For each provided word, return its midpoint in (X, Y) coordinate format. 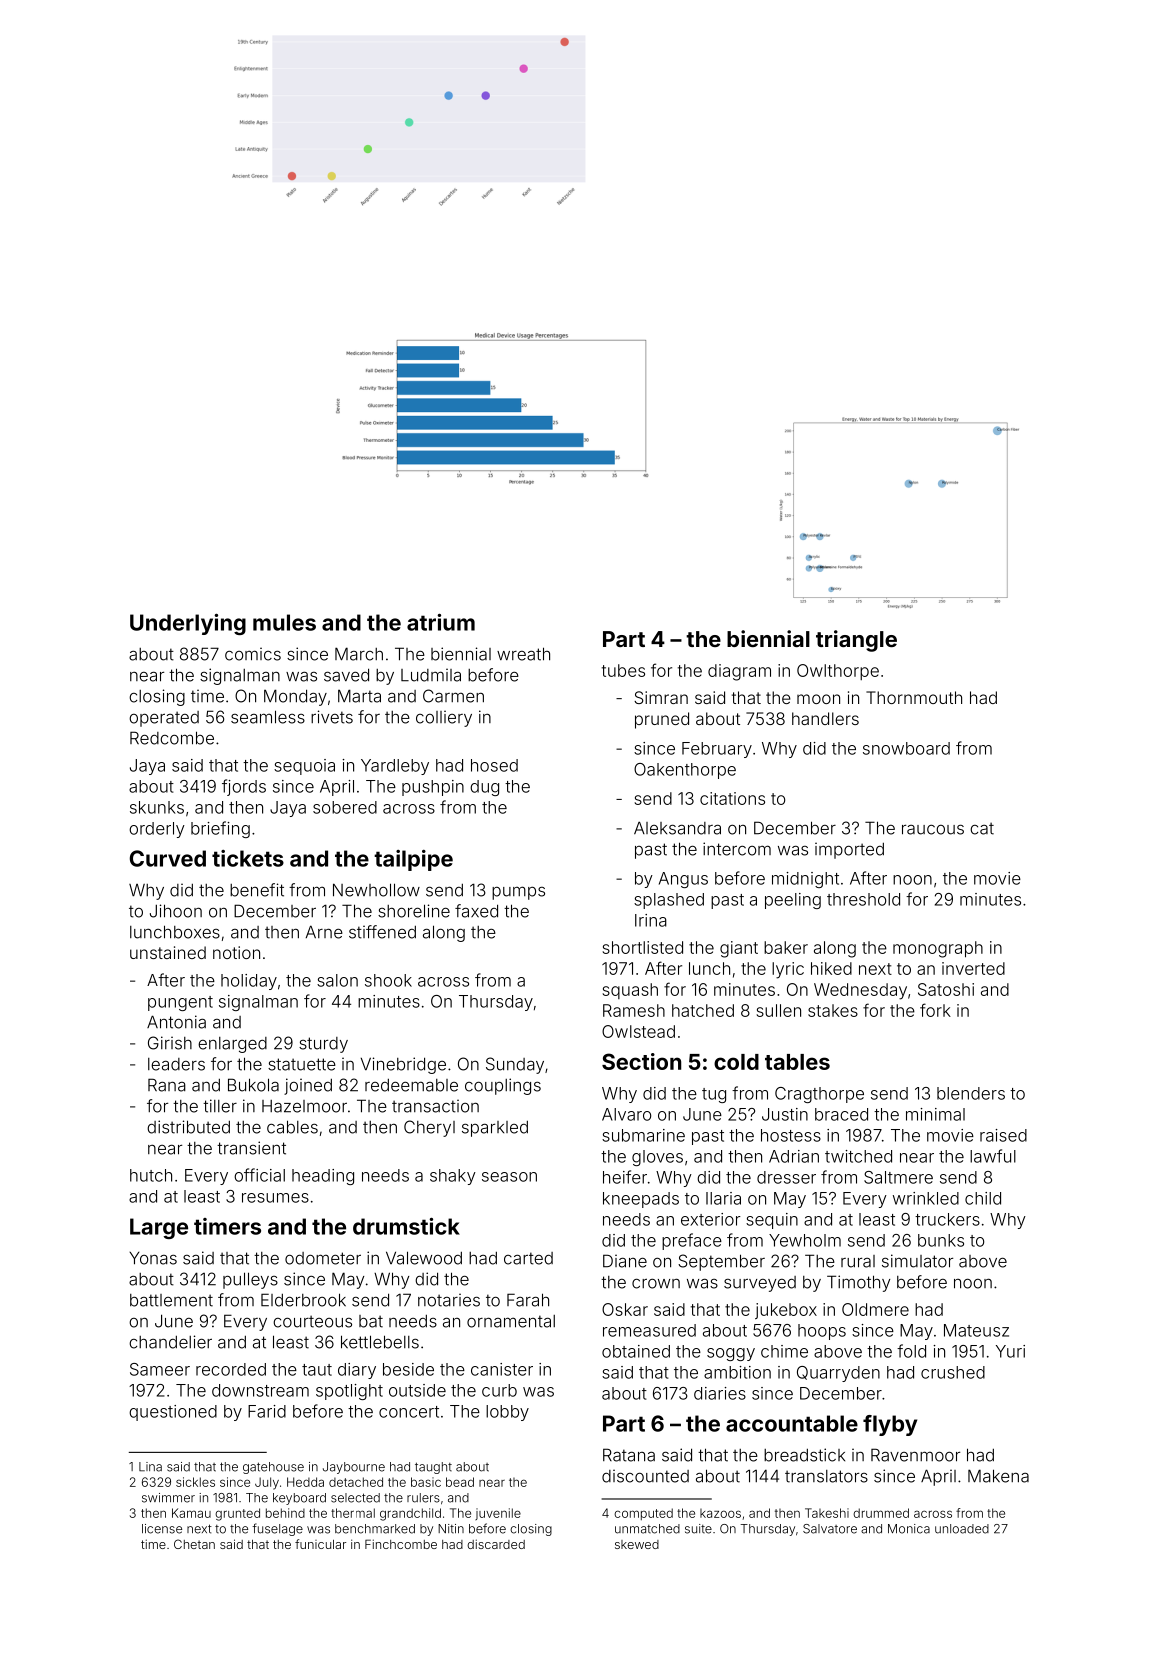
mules (284, 622)
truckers (947, 1219)
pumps (518, 893)
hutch (151, 1175)
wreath (523, 654)
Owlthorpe (838, 672)
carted (528, 1258)
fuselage (277, 1529)
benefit (257, 890)
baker (786, 947)
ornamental (511, 1321)
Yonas (153, 1258)
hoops (822, 1332)
